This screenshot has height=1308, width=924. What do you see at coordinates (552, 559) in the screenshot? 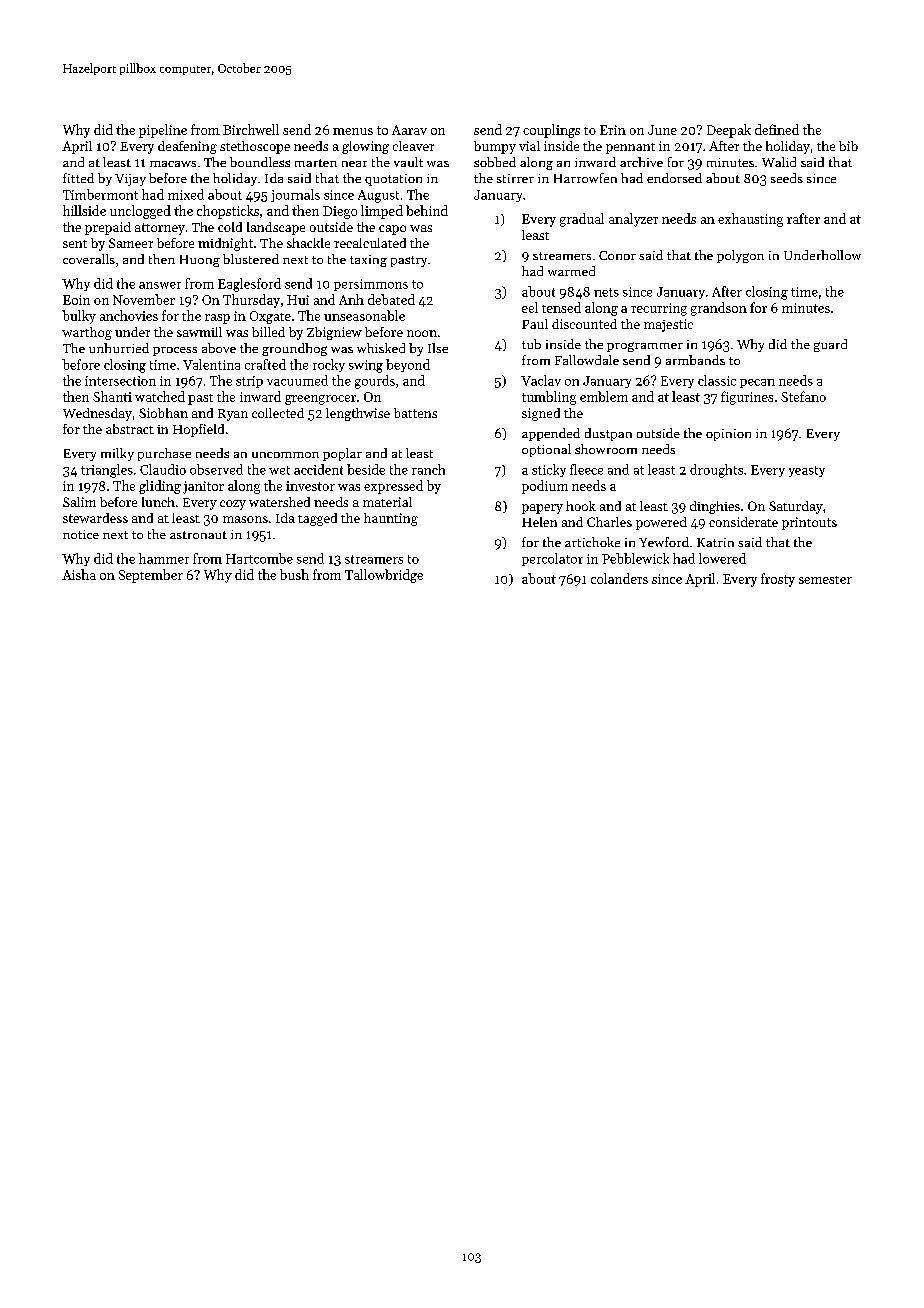
I see `percolator` at bounding box center [552, 559].
